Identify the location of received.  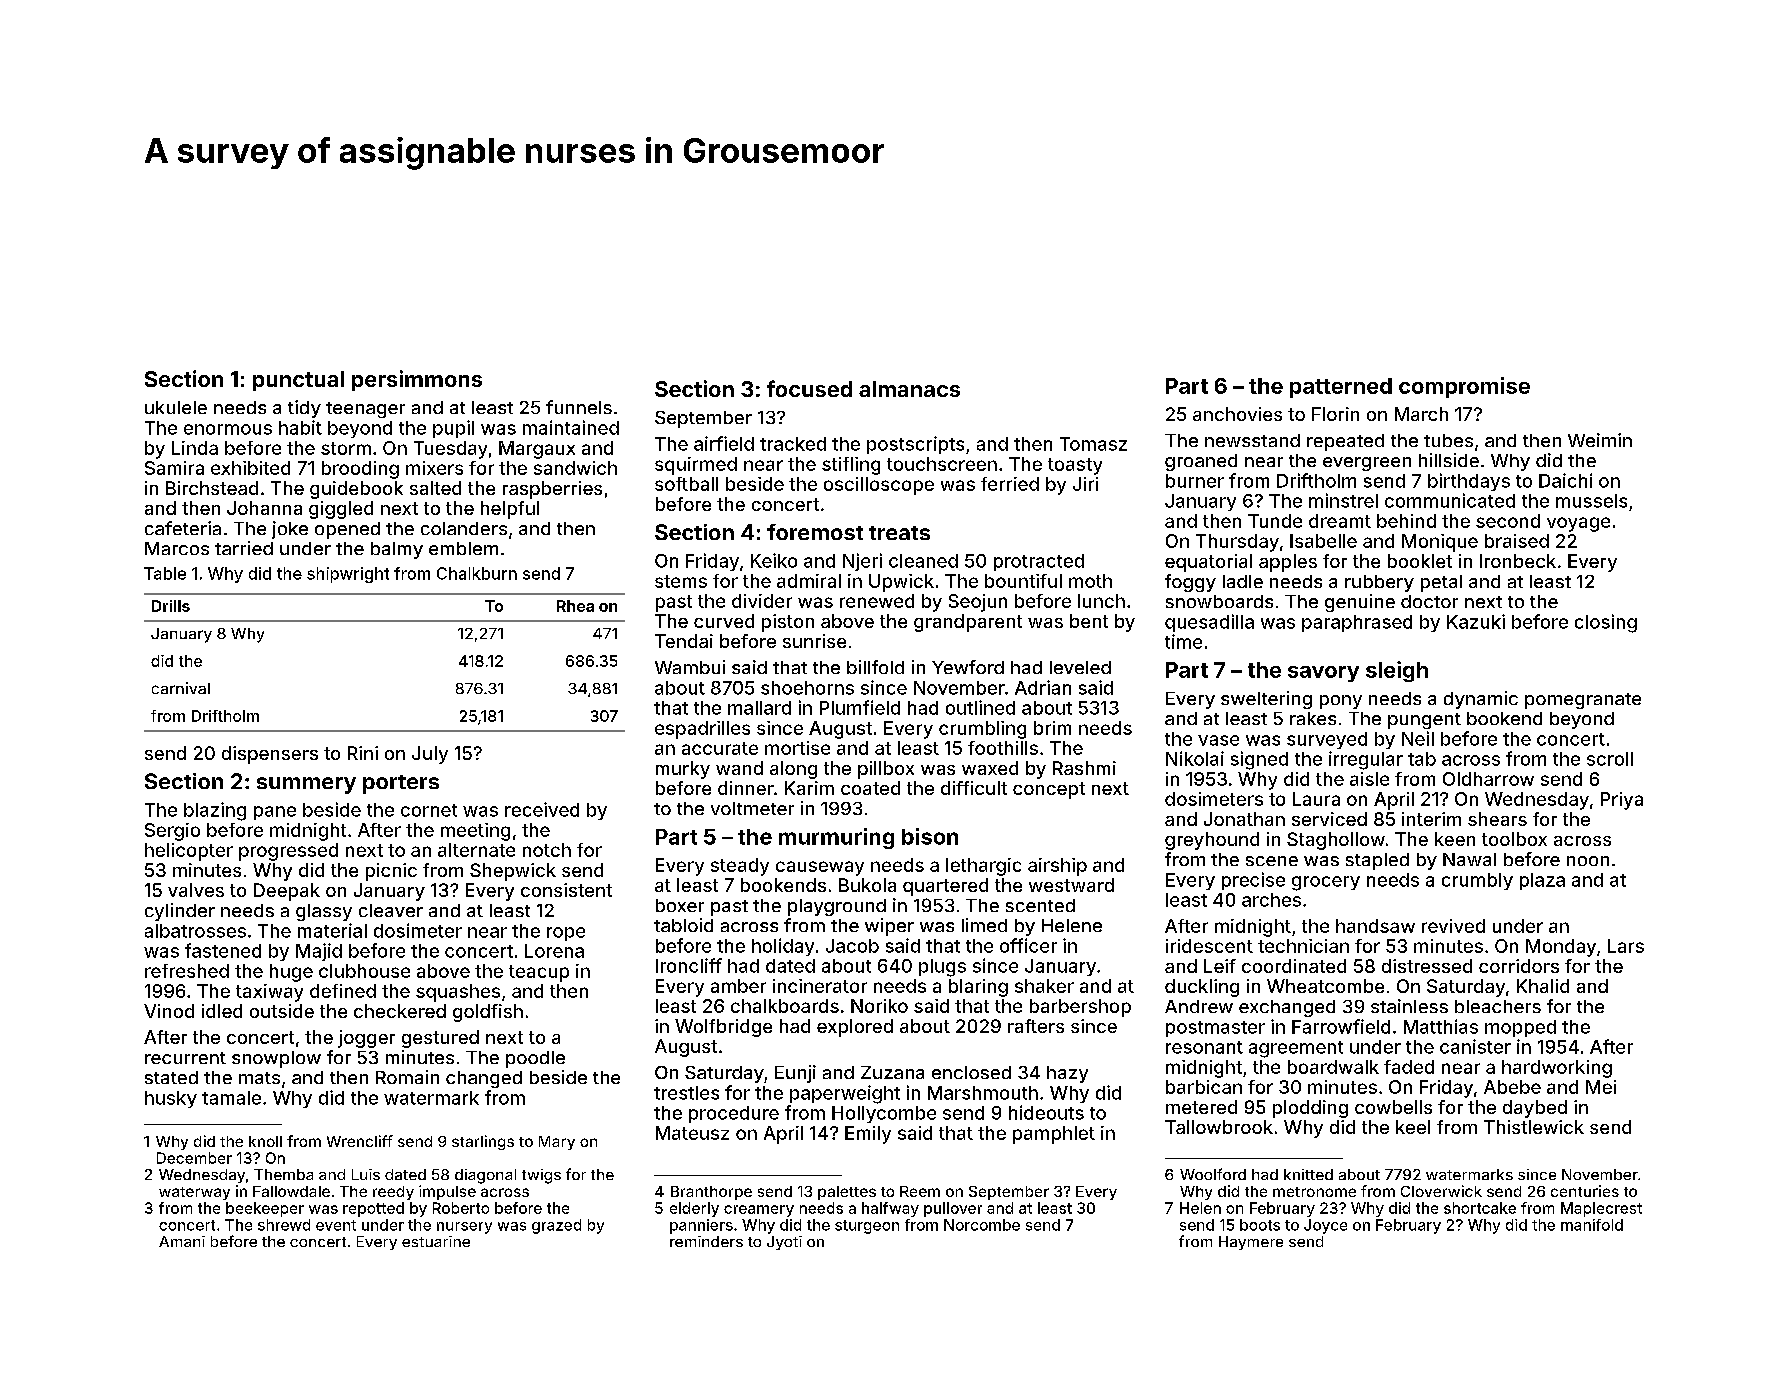
(542, 809).
